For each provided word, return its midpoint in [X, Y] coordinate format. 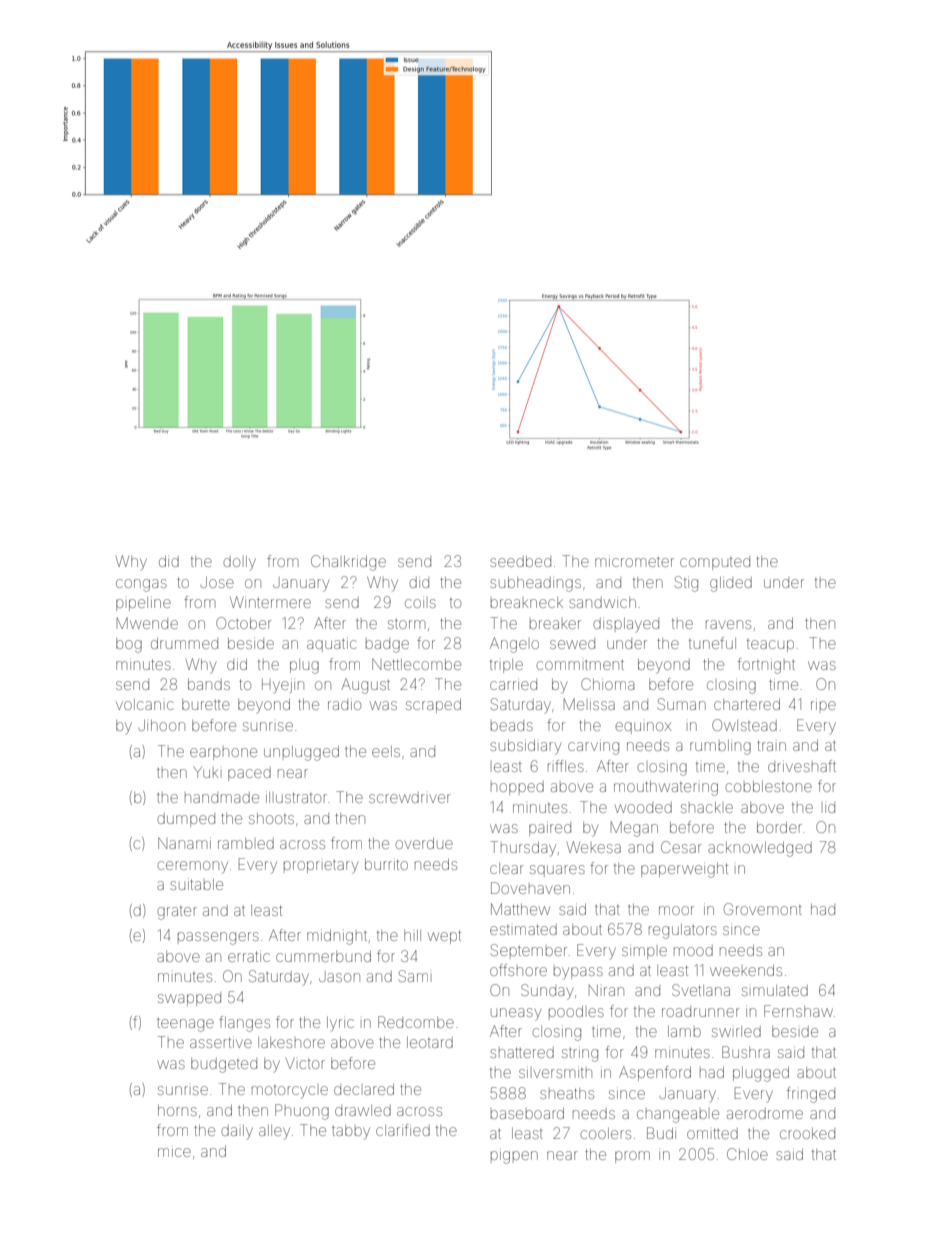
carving [593, 748]
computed [715, 563]
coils [420, 603]
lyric [340, 1024]
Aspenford [655, 1073]
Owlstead [744, 725]
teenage [185, 1025]
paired [550, 829]
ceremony [192, 867]
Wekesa [594, 847]
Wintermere [270, 602]
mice [174, 1152]
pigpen [514, 1157]
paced [249, 774]
